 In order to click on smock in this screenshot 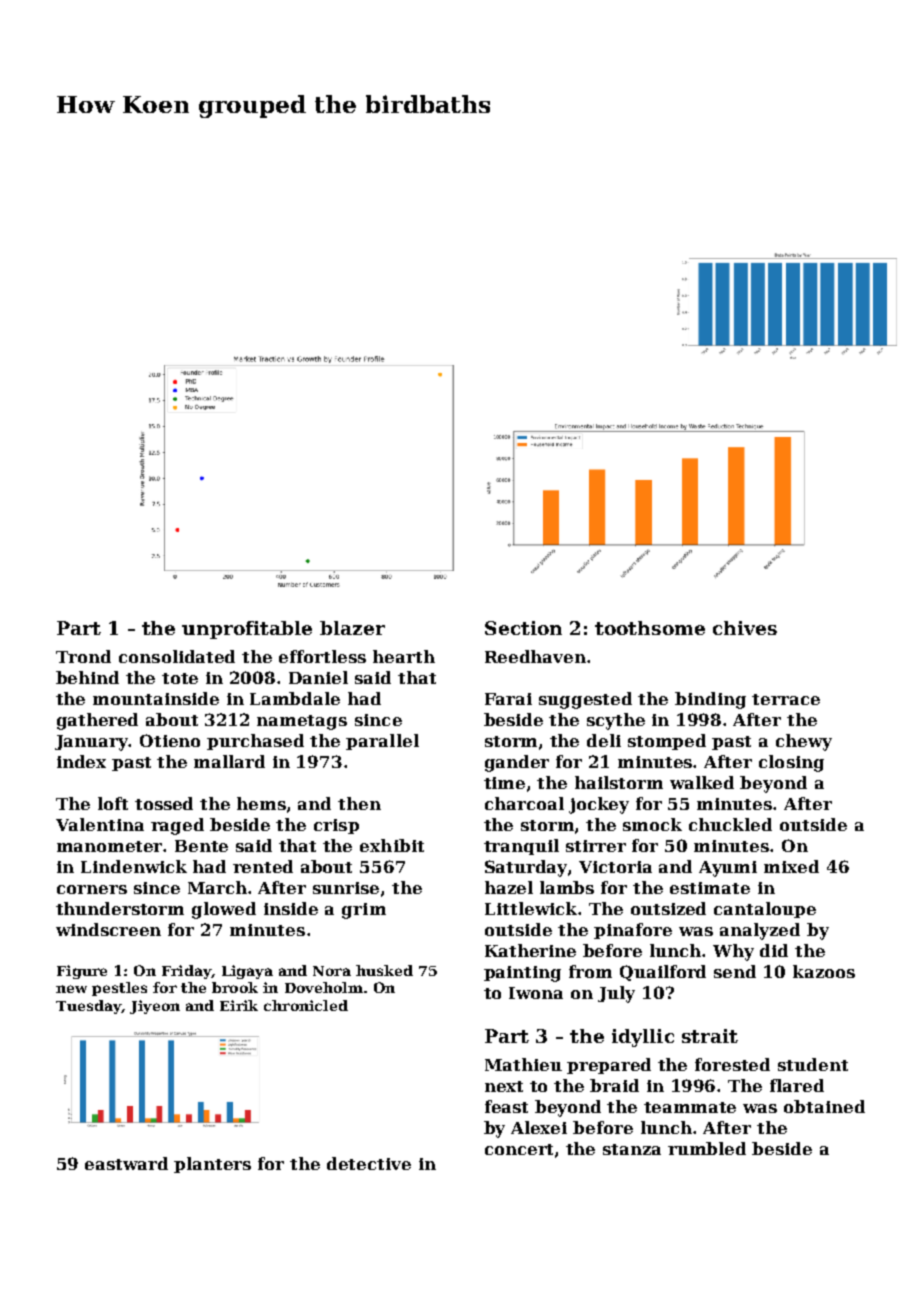, I will do `click(652, 824)`.
